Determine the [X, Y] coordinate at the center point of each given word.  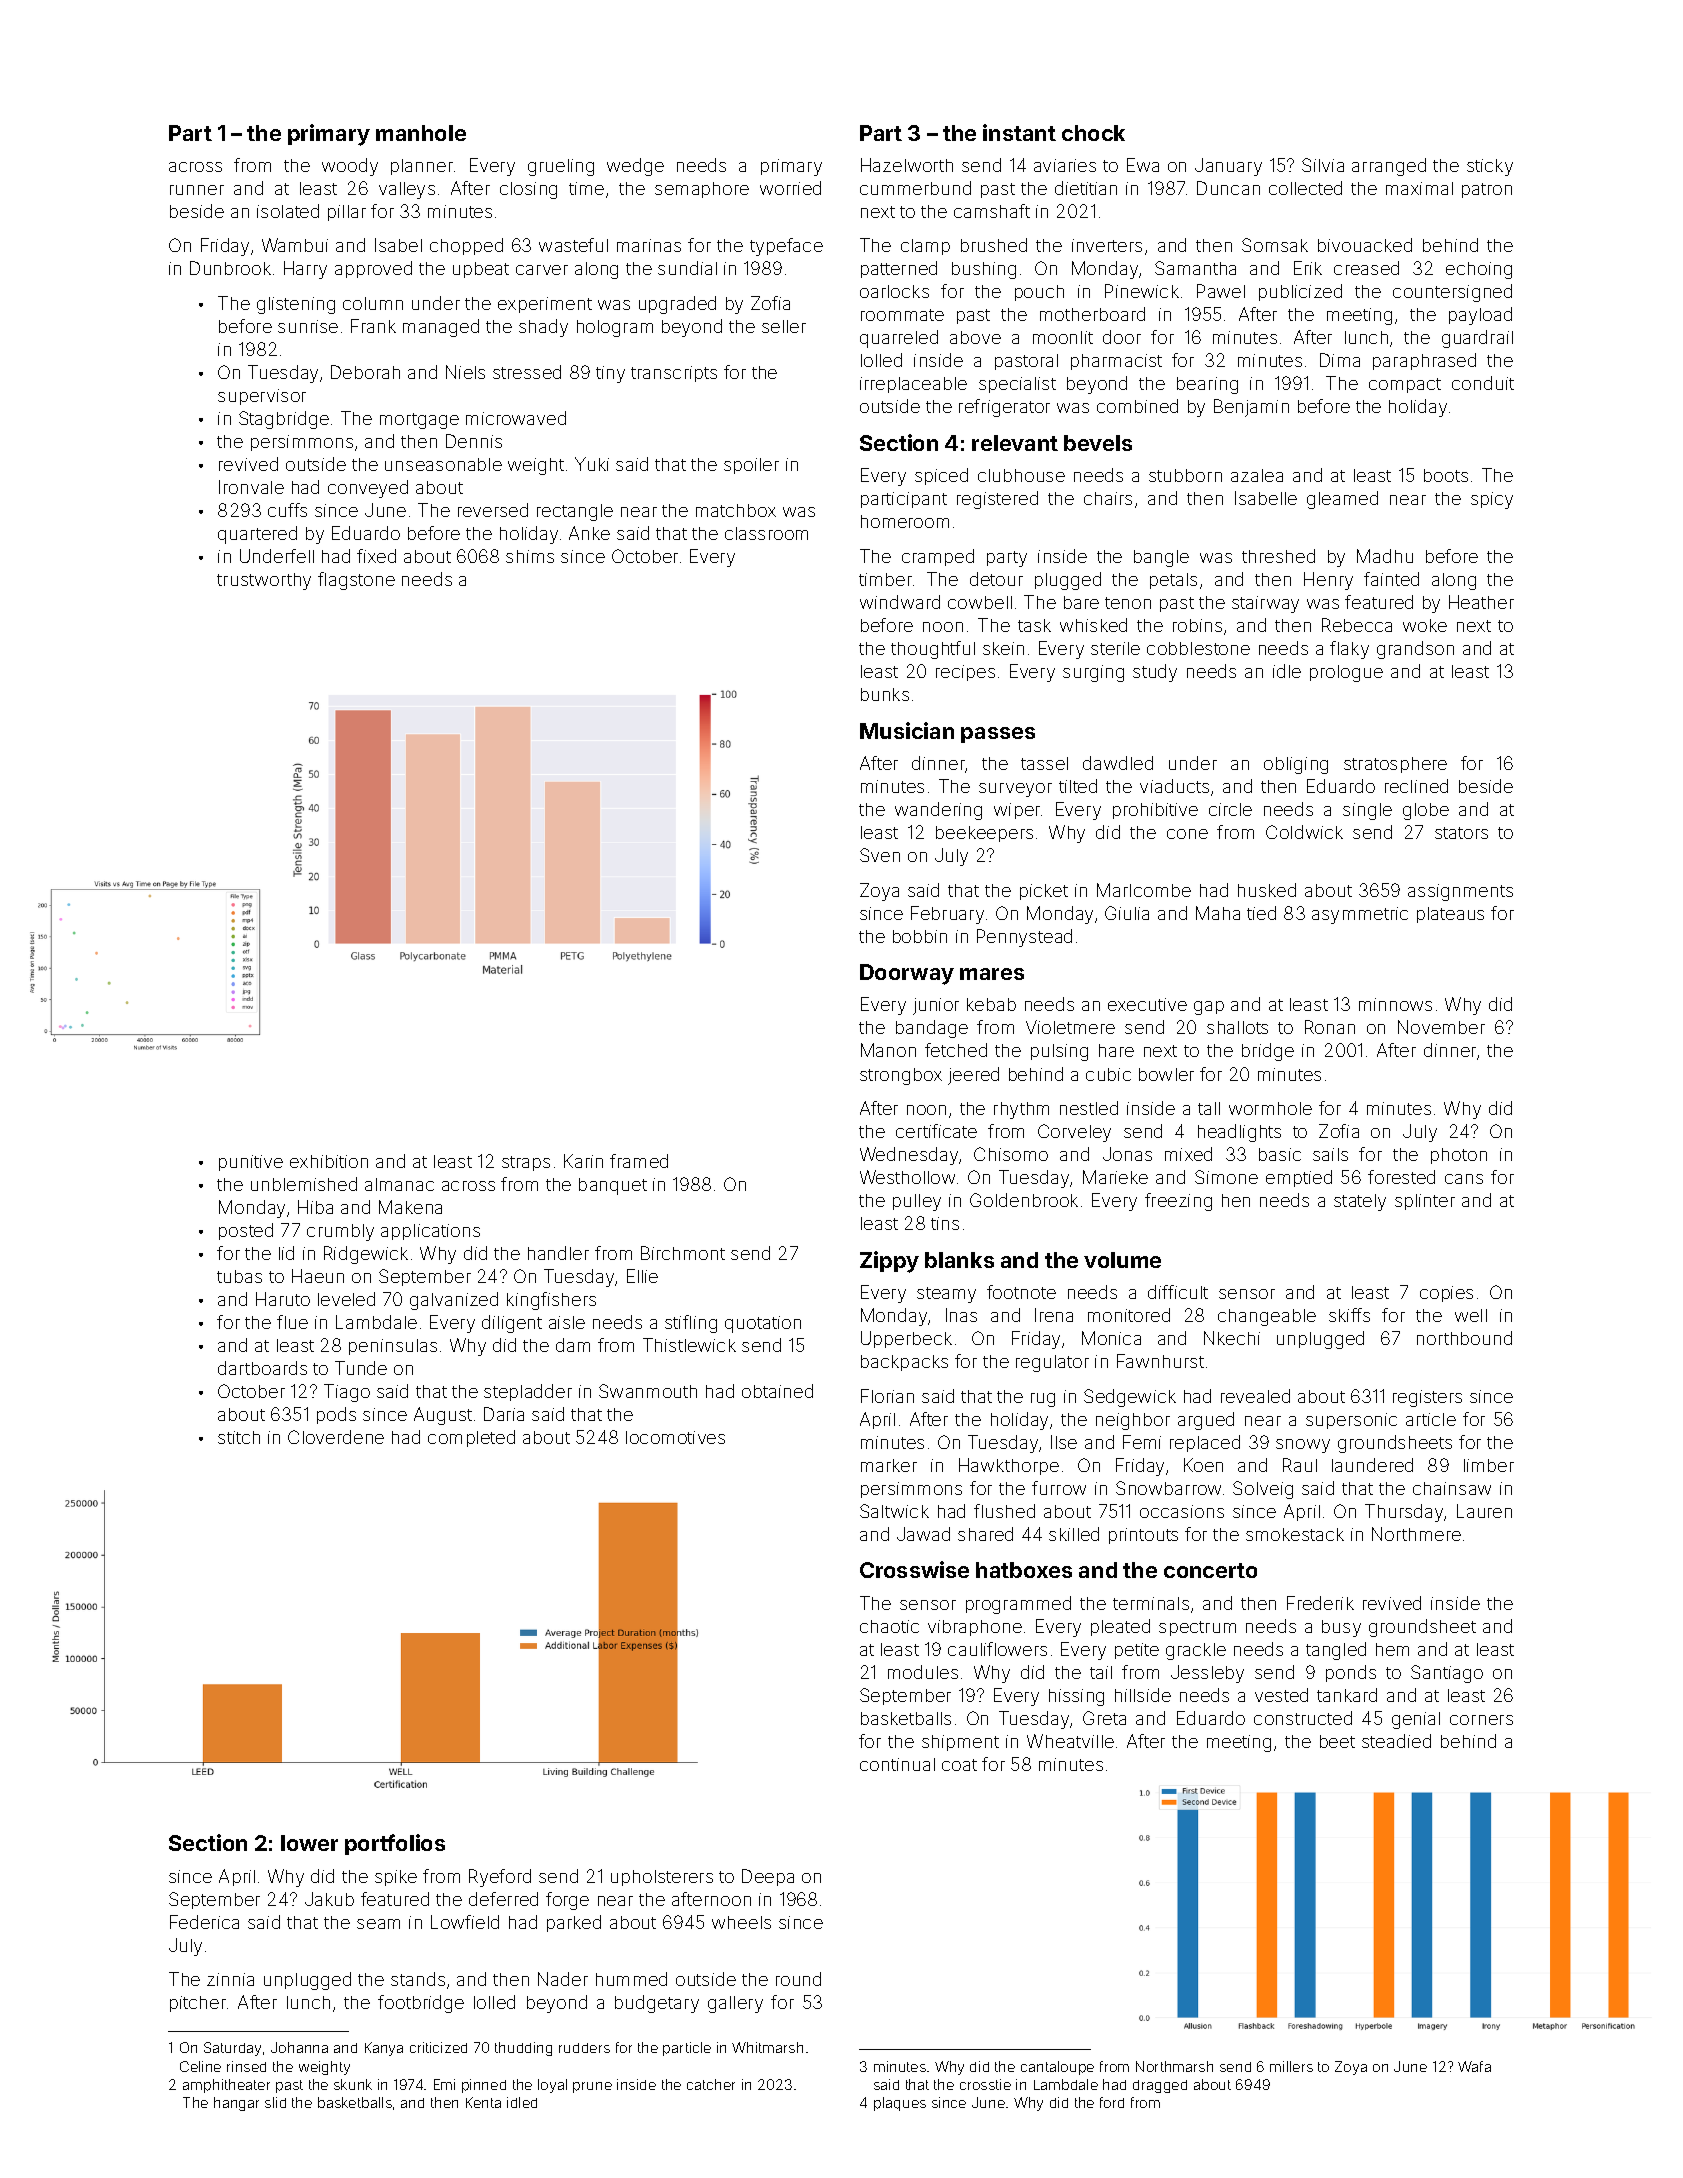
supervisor [262, 397]
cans [1464, 1179]
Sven [880, 855]
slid [275, 2102]
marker [889, 1465]
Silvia [1323, 165]
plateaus [1450, 915]
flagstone [356, 581]
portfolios [395, 1844]
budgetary [657, 2004]
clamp [925, 247]
